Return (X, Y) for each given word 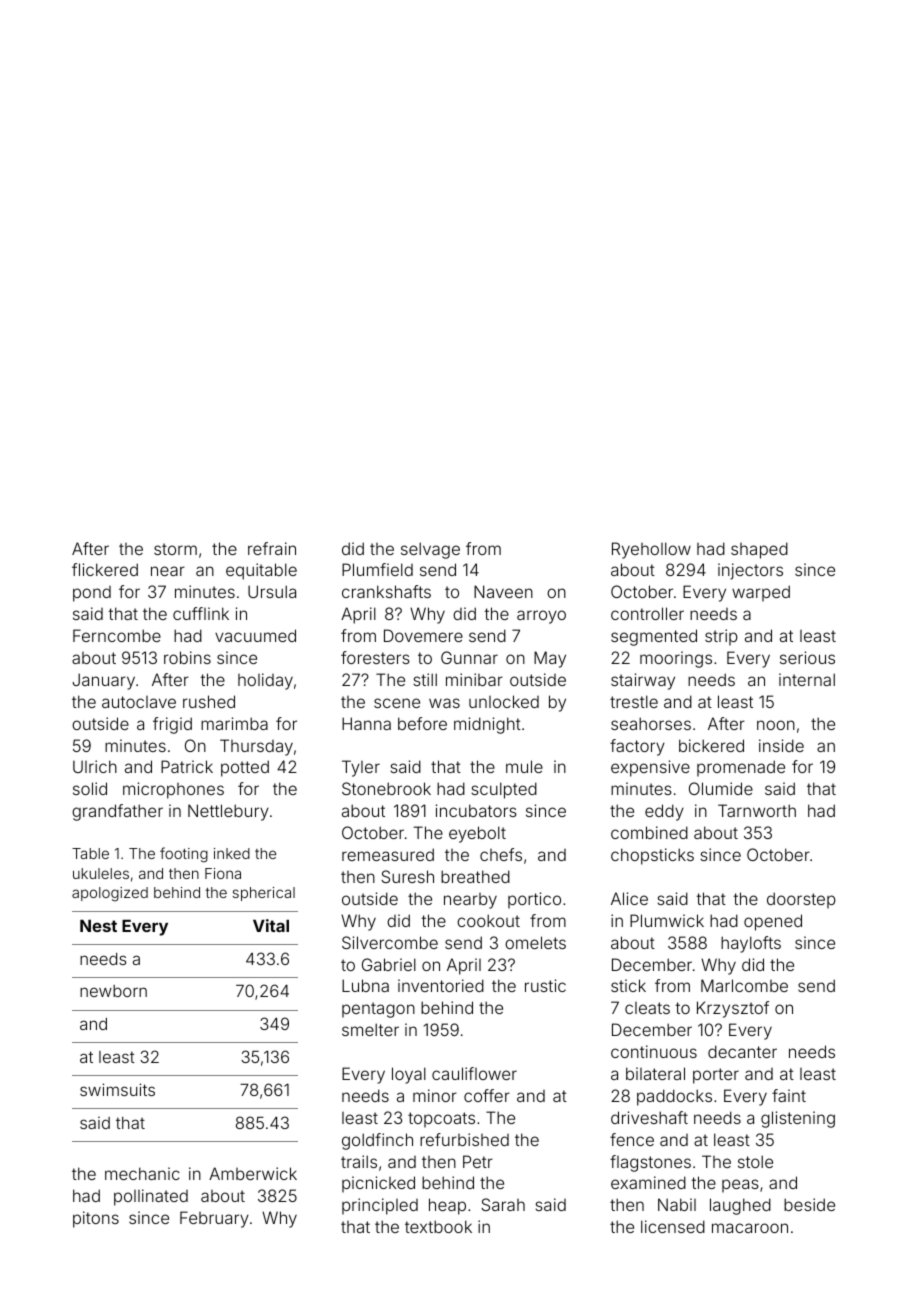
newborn (113, 991)
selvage (430, 550)
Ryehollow (651, 550)
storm (175, 549)
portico (534, 900)
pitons (96, 1219)
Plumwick (667, 920)
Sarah (503, 1204)
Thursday (256, 747)
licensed (673, 1226)
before (422, 723)
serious (807, 657)
